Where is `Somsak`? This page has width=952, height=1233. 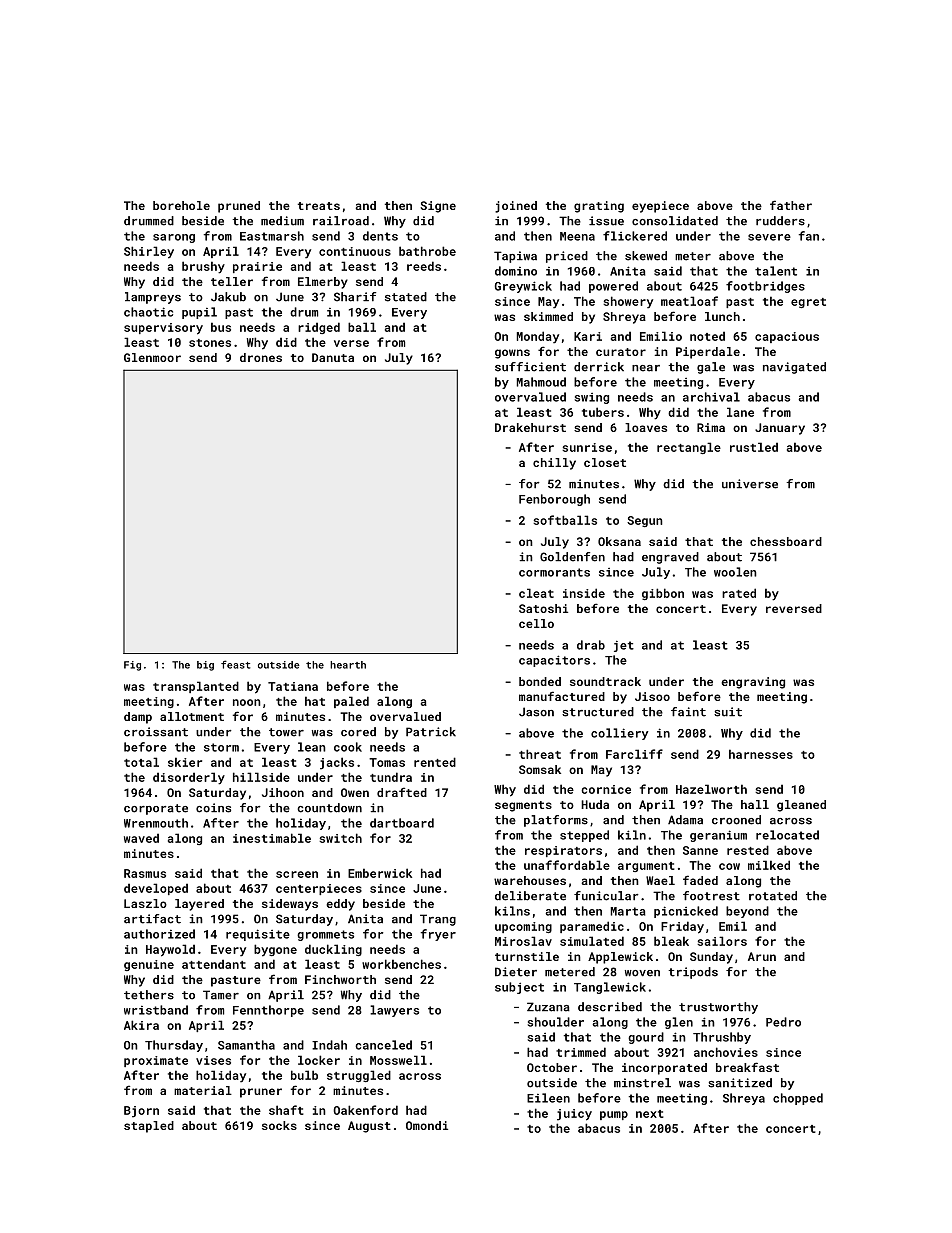 Somsak is located at coordinates (540, 769).
